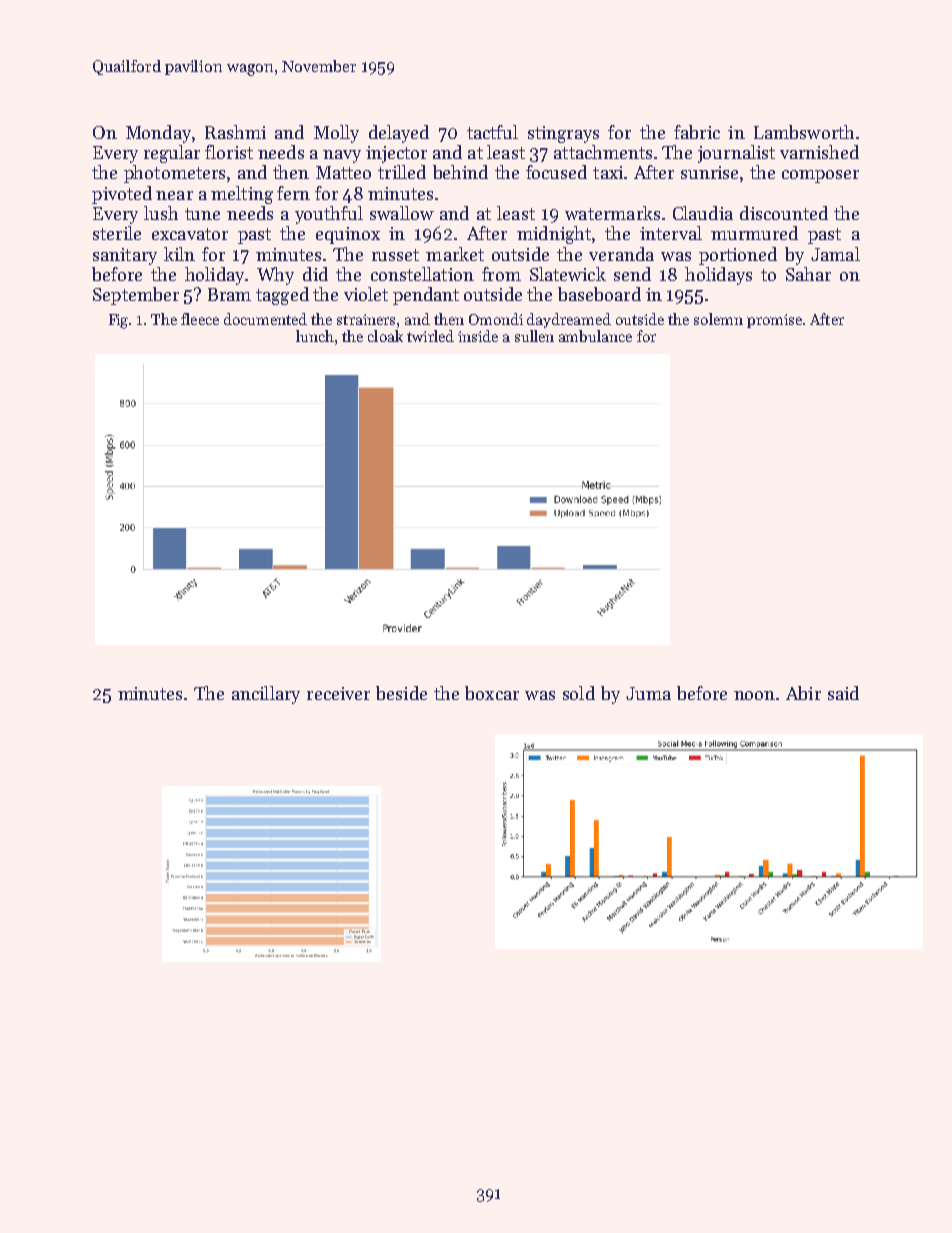 This image has width=952, height=1233. I want to click on beside, so click(401, 693).
